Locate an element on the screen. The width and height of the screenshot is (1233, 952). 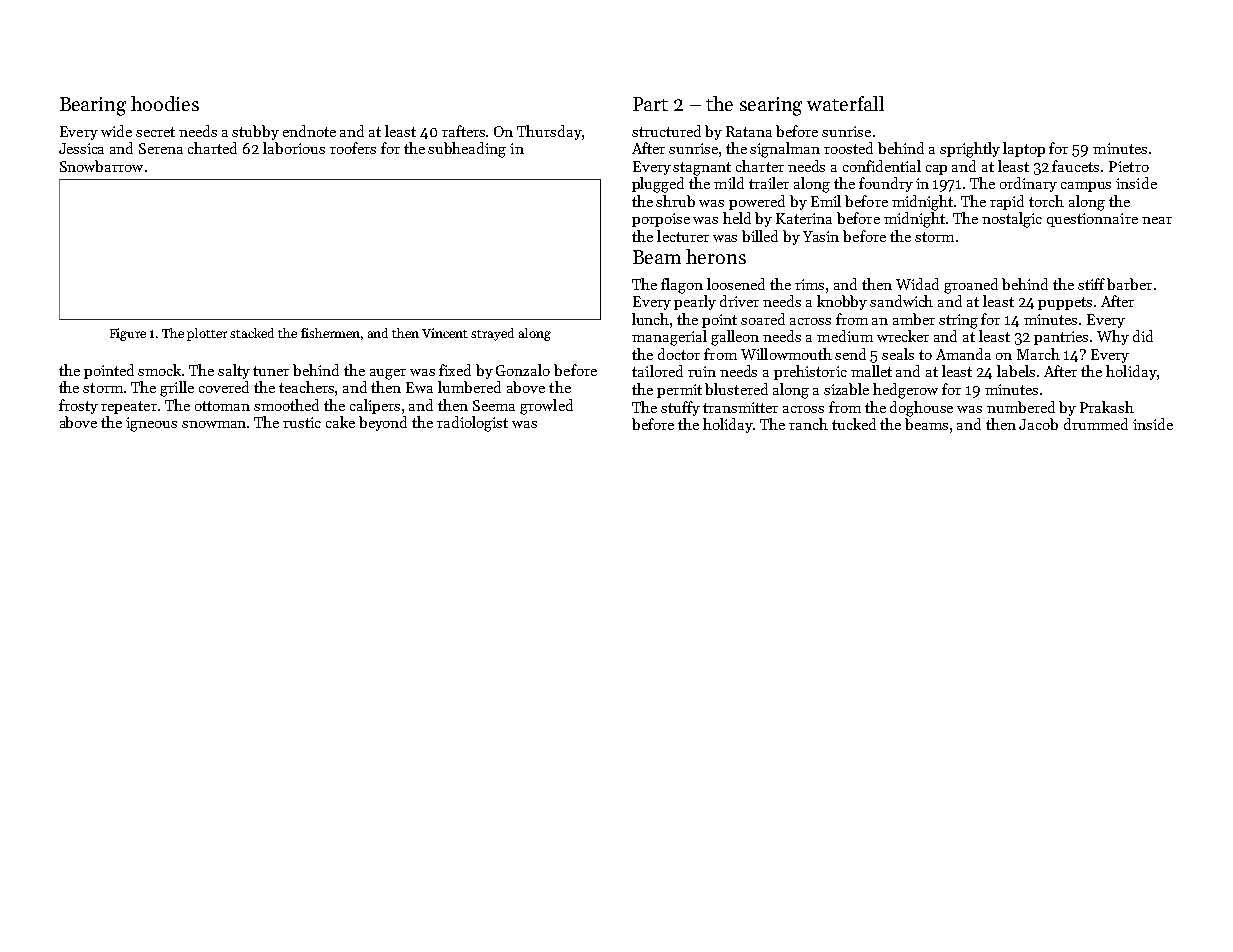
rustic is located at coordinates (302, 422).
